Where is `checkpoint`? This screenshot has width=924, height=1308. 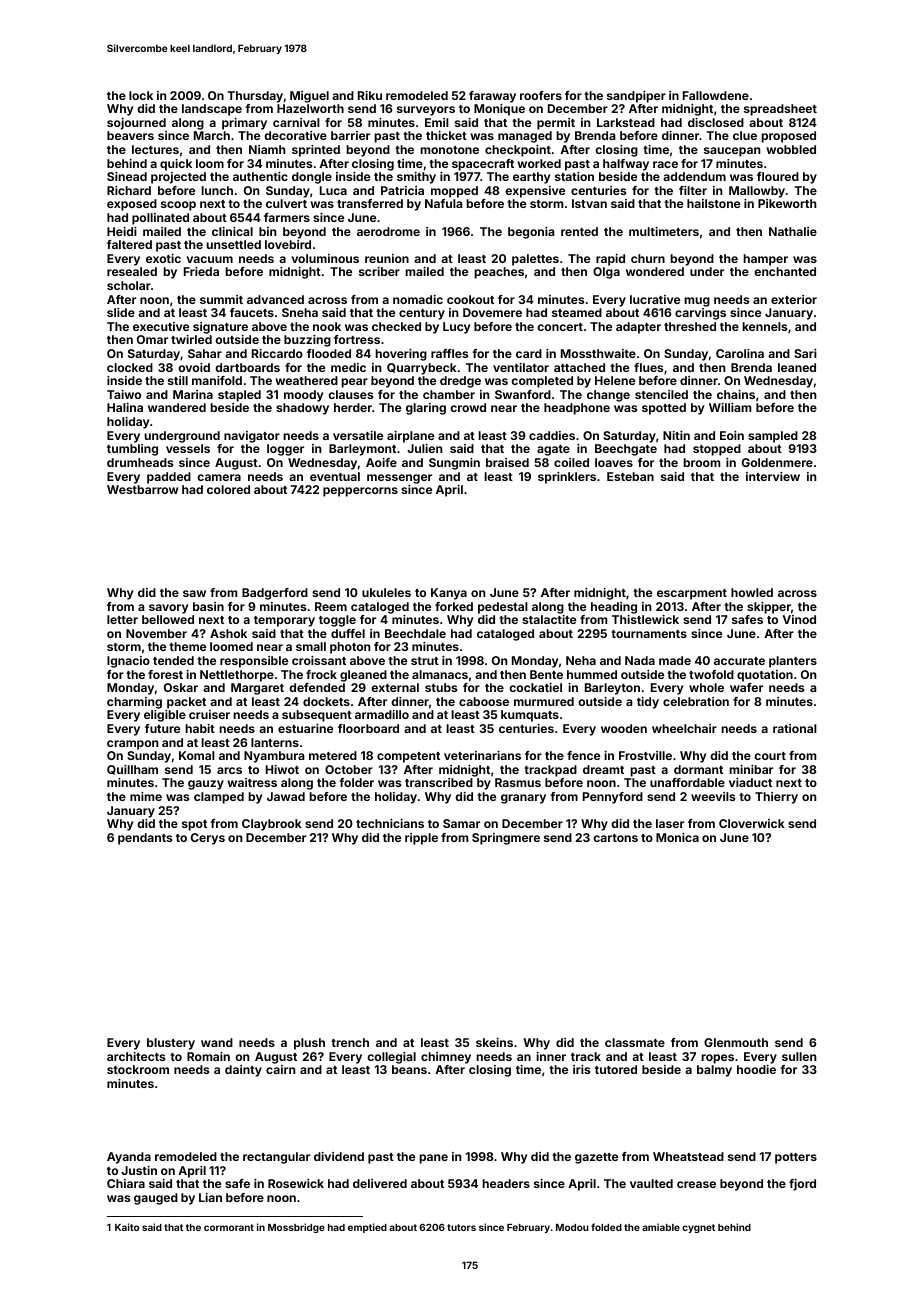
checkpoint is located at coordinates (518, 151).
